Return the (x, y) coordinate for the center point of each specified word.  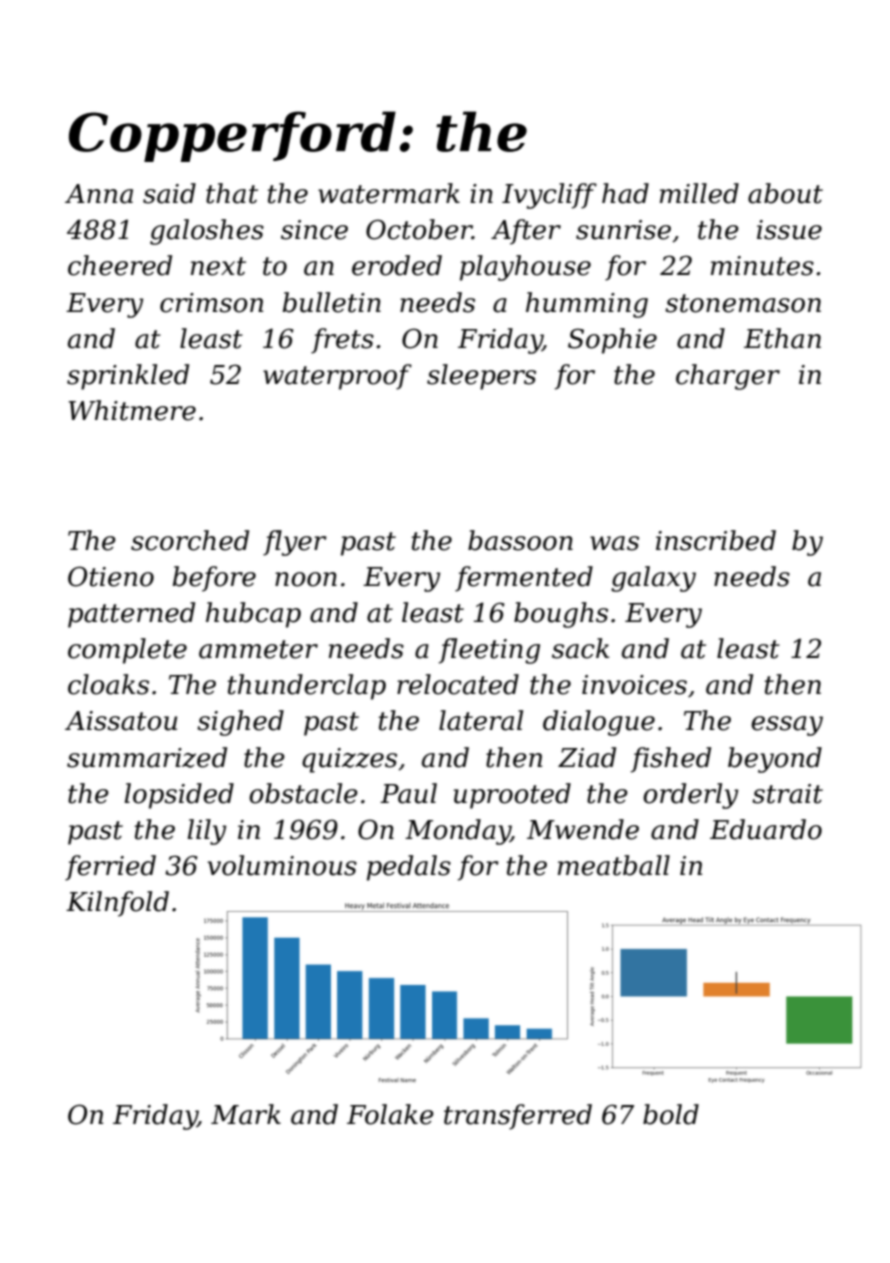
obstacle (303, 793)
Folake (390, 1114)
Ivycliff (549, 196)
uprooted (512, 796)
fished (671, 760)
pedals (409, 868)
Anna (99, 194)
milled (699, 193)
